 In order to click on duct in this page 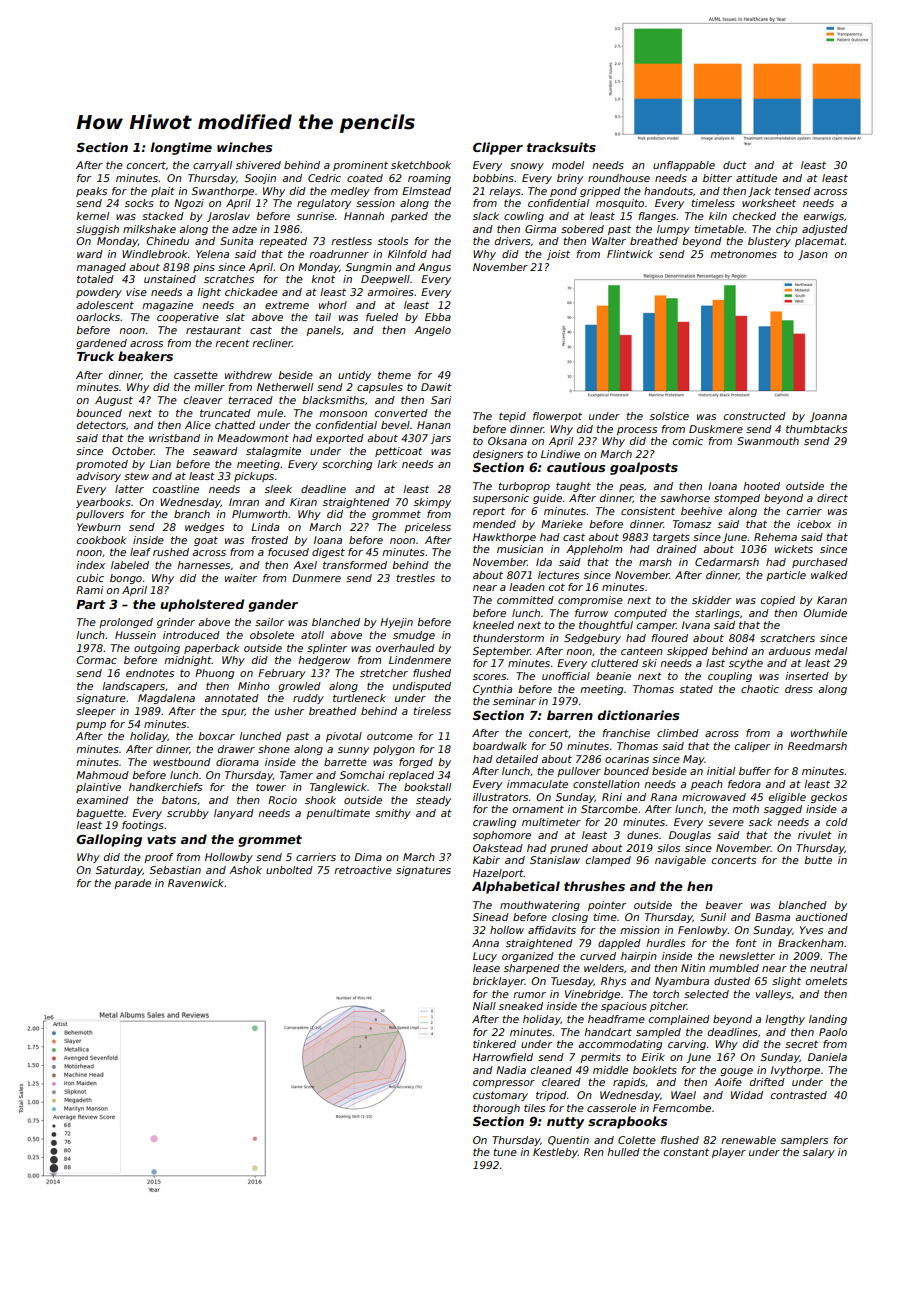, I will do `click(735, 165)`.
